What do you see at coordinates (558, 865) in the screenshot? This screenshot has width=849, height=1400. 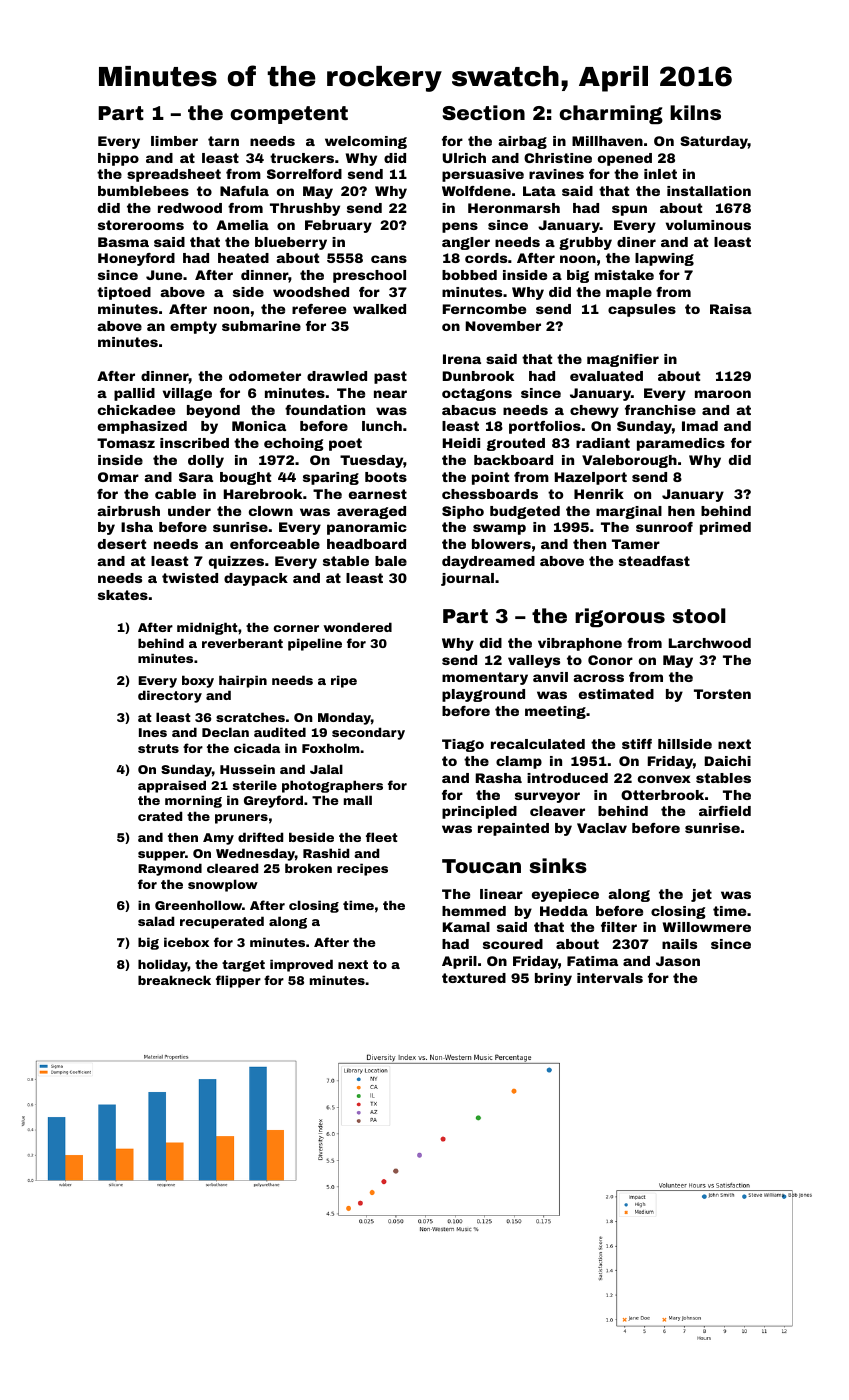 I see `sinks` at bounding box center [558, 865].
